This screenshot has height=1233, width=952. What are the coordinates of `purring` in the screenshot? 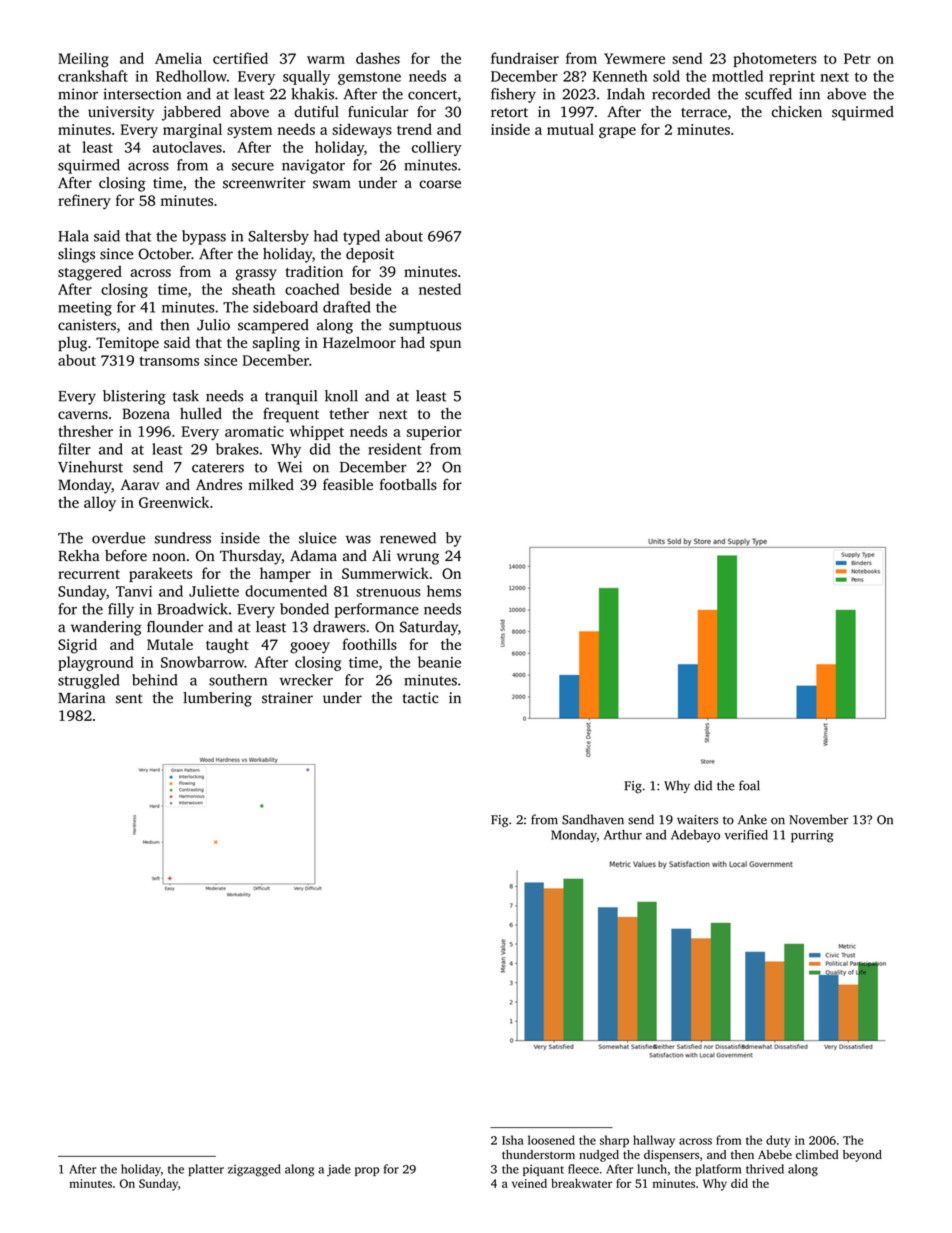 It's located at (812, 836).
